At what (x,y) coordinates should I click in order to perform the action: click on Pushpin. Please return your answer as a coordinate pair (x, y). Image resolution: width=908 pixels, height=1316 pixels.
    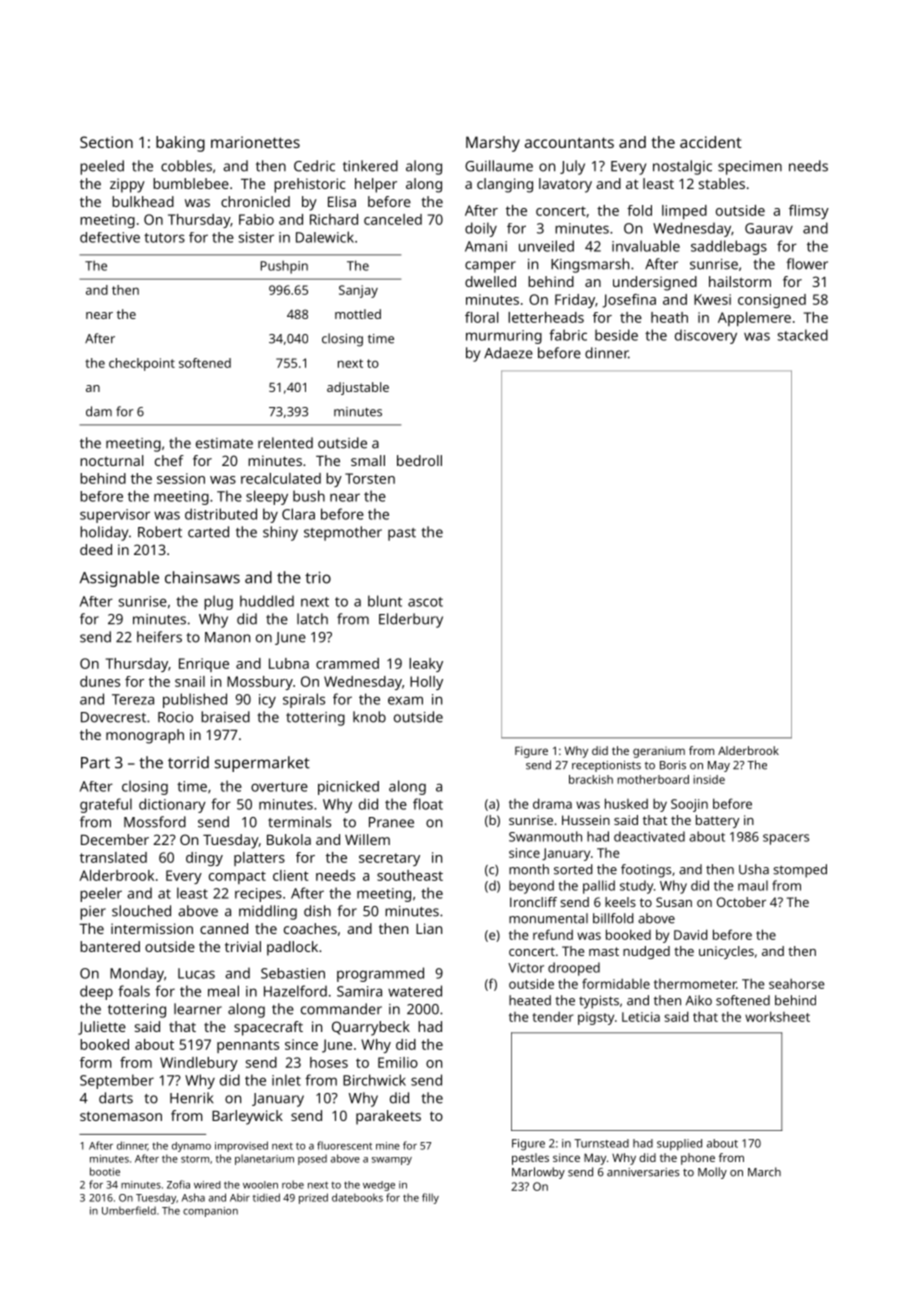
    Looking at the image, I should click on (284, 267).
